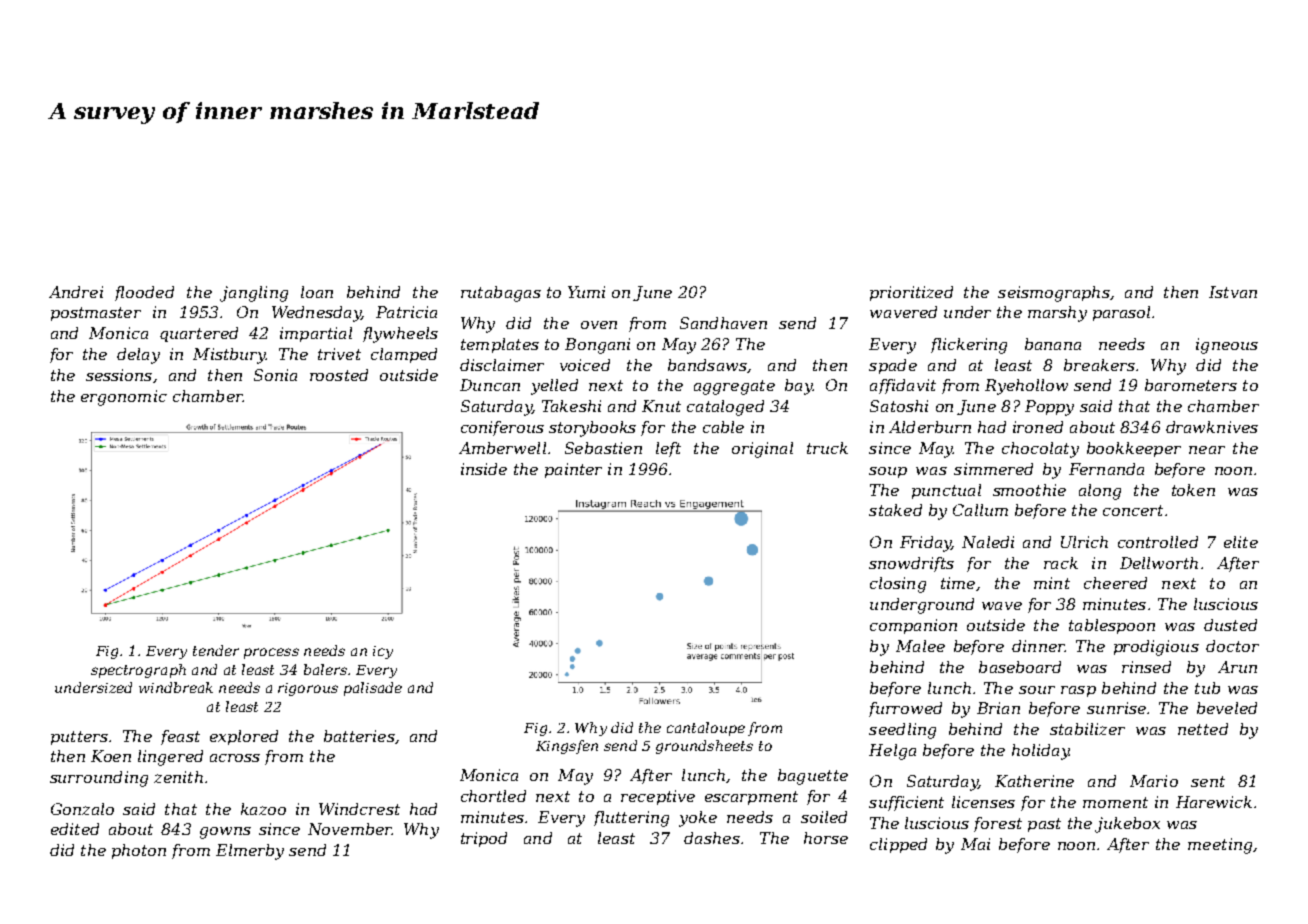  I want to click on Yumi, so click(586, 292).
